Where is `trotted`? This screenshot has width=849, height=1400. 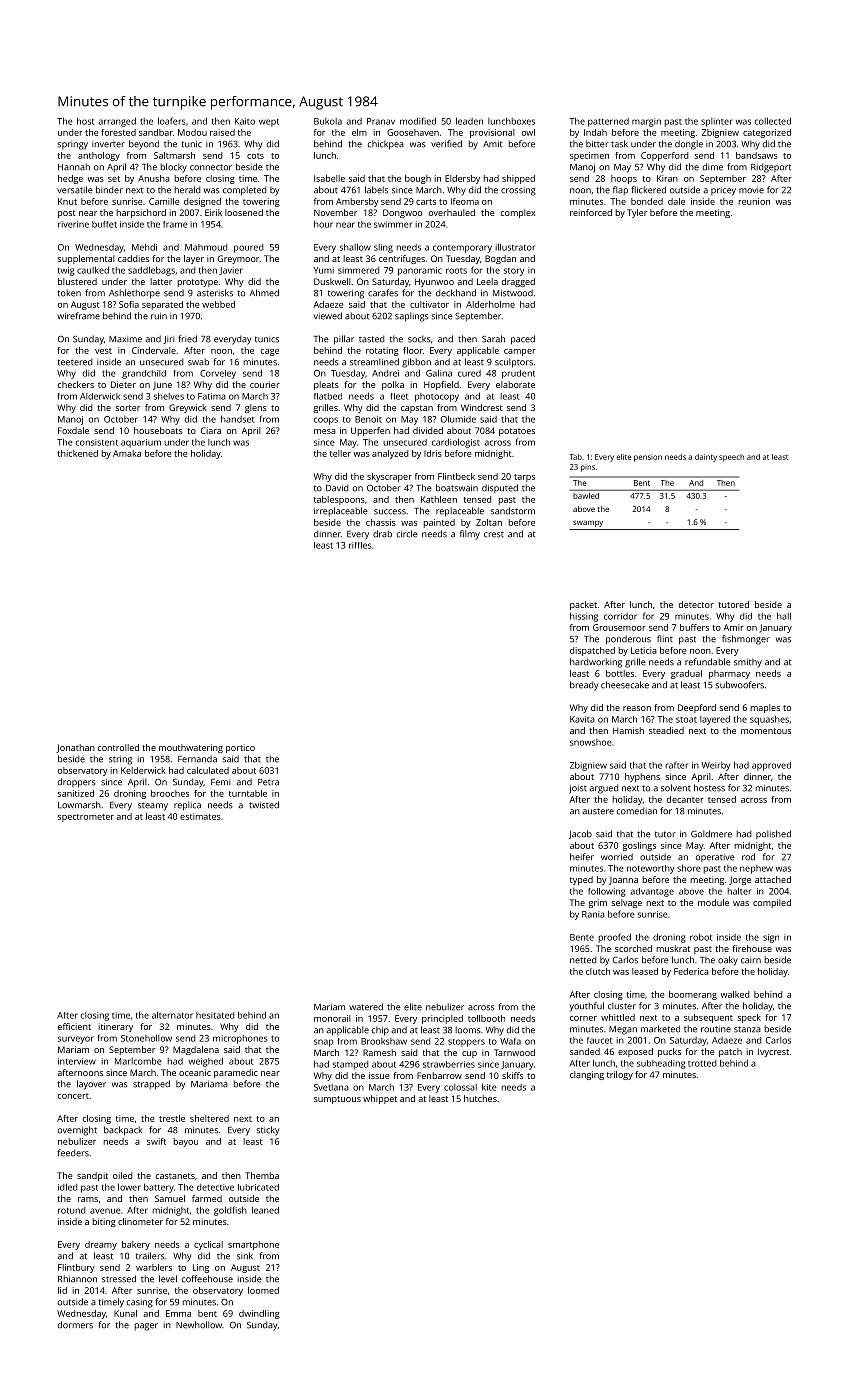
trotted is located at coordinates (702, 1063).
